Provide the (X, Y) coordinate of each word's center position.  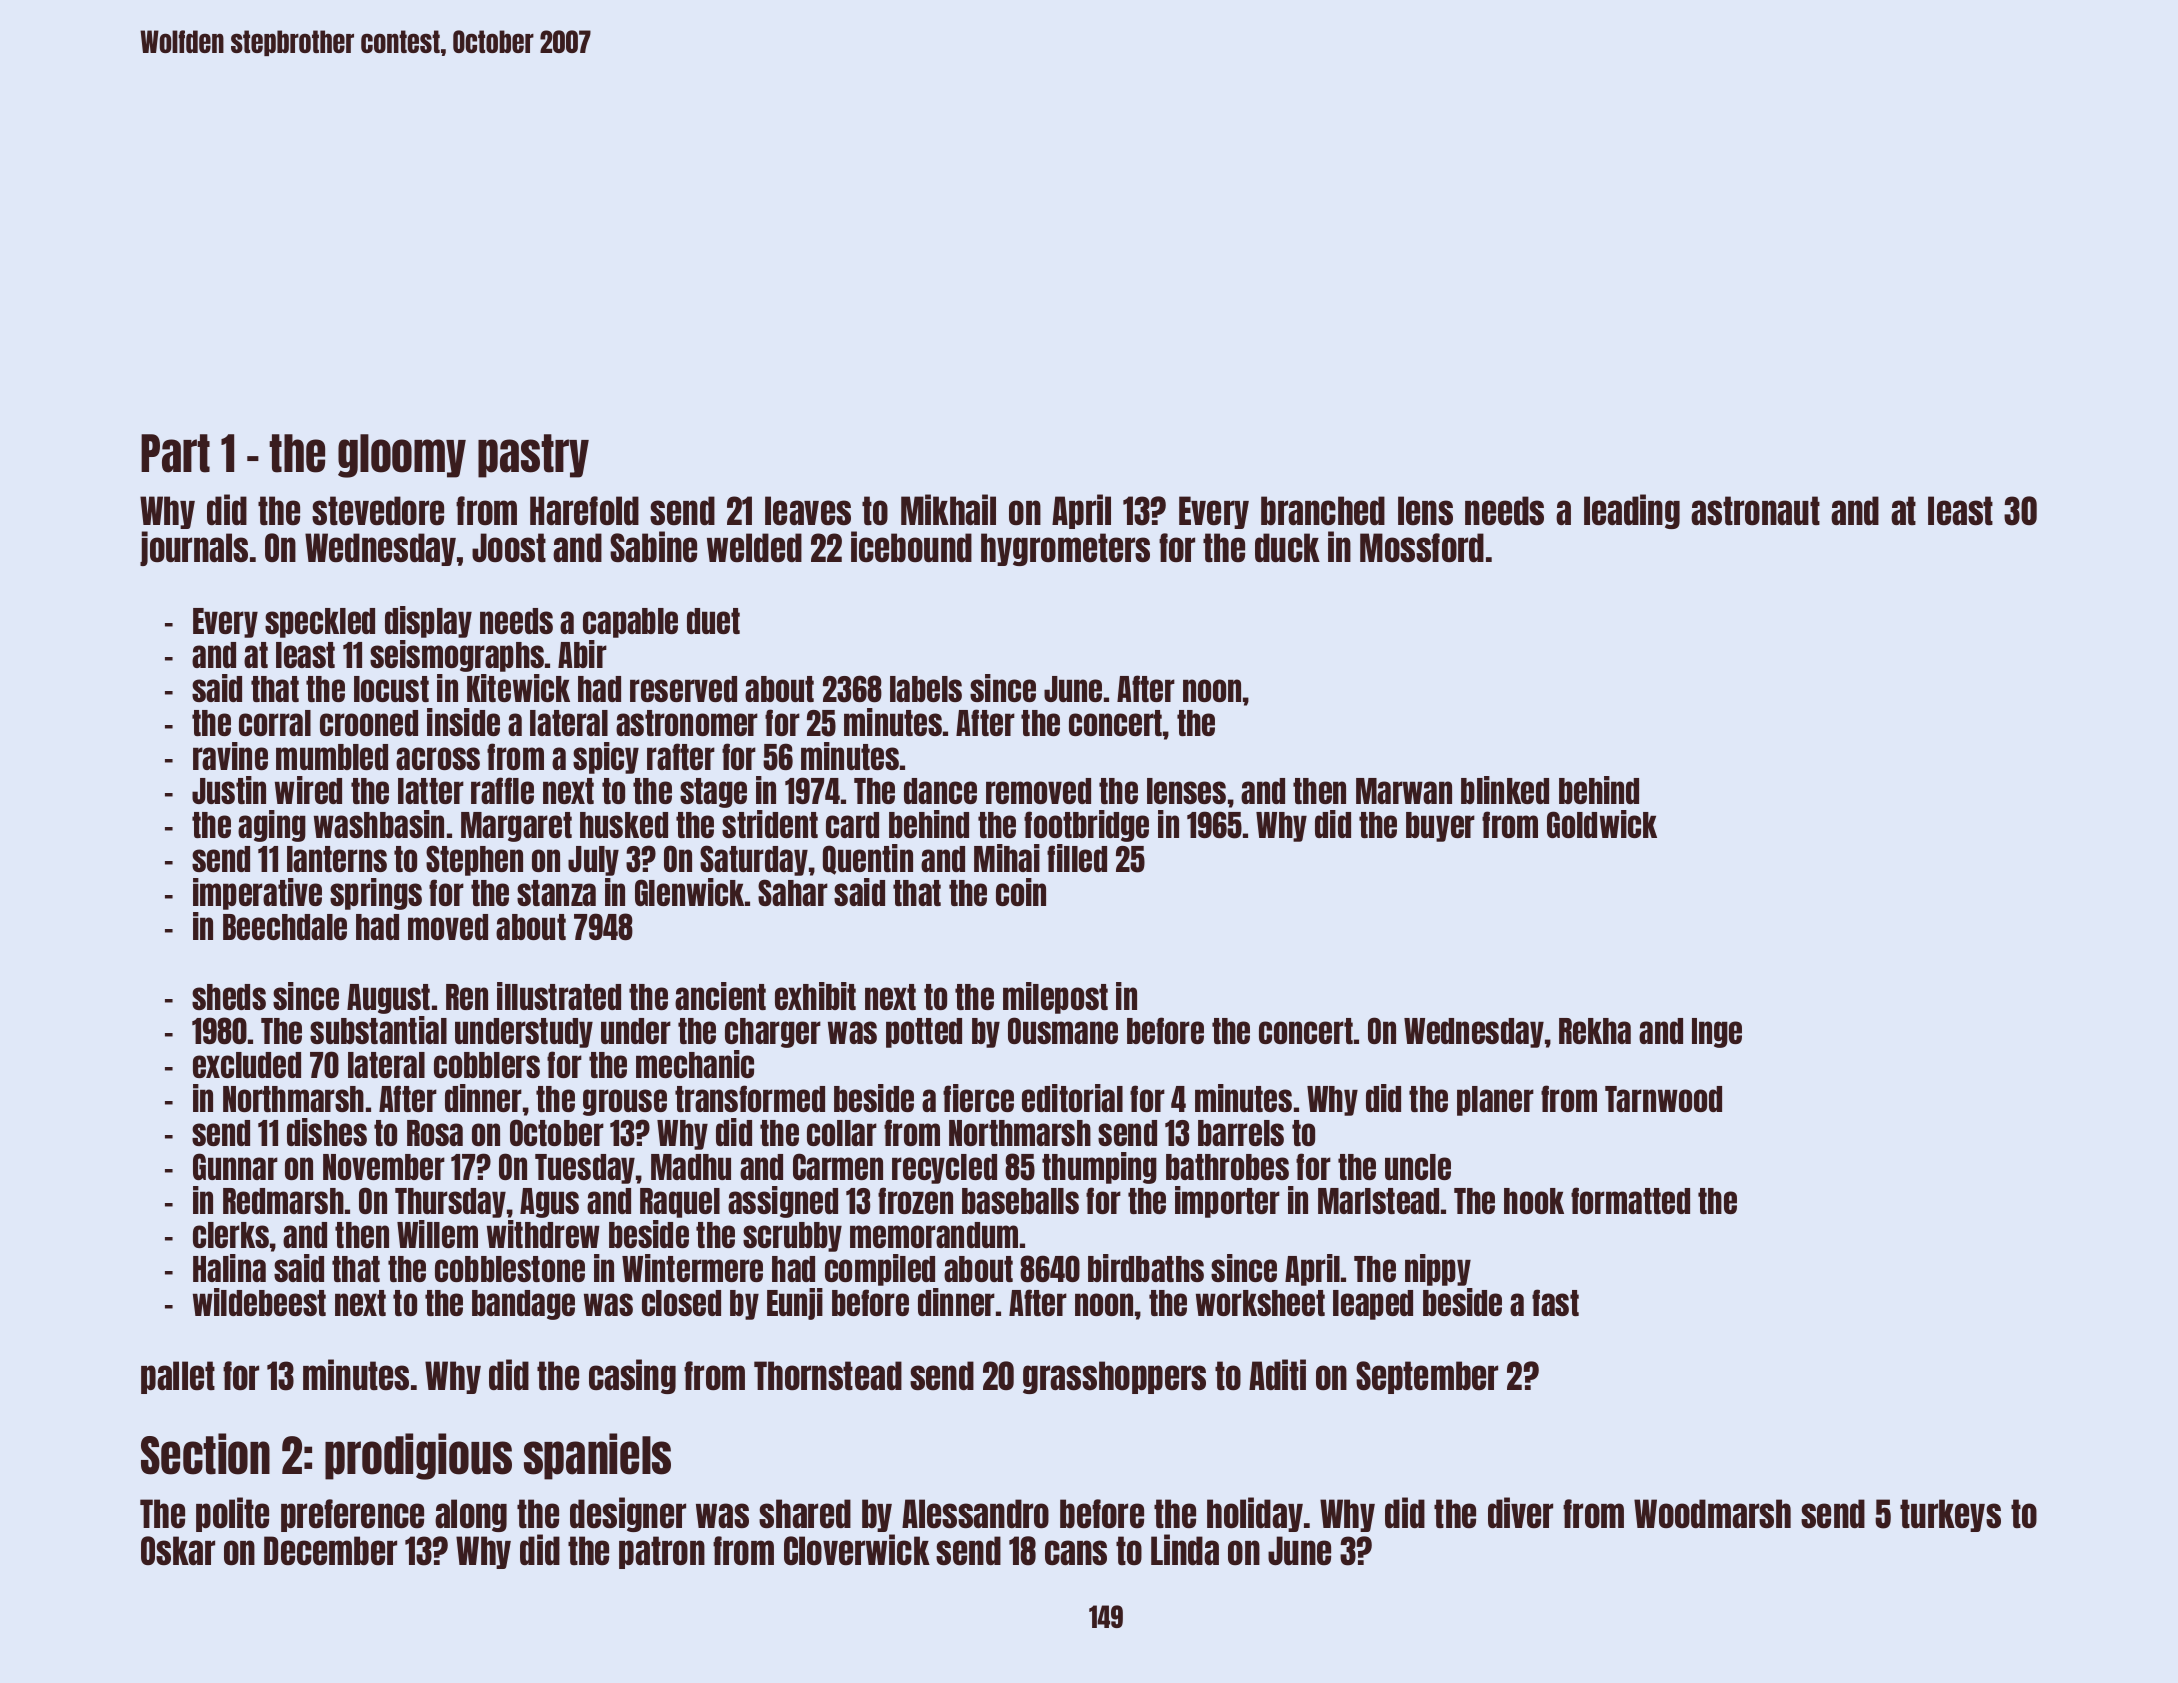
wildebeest (259, 1302)
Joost (509, 547)
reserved (683, 689)
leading (1632, 511)
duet (713, 621)
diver (1520, 1512)
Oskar (178, 1550)
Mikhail (948, 509)
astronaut (1755, 510)
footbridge (1086, 826)
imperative (257, 894)
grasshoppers (1114, 1377)
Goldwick (1602, 824)
